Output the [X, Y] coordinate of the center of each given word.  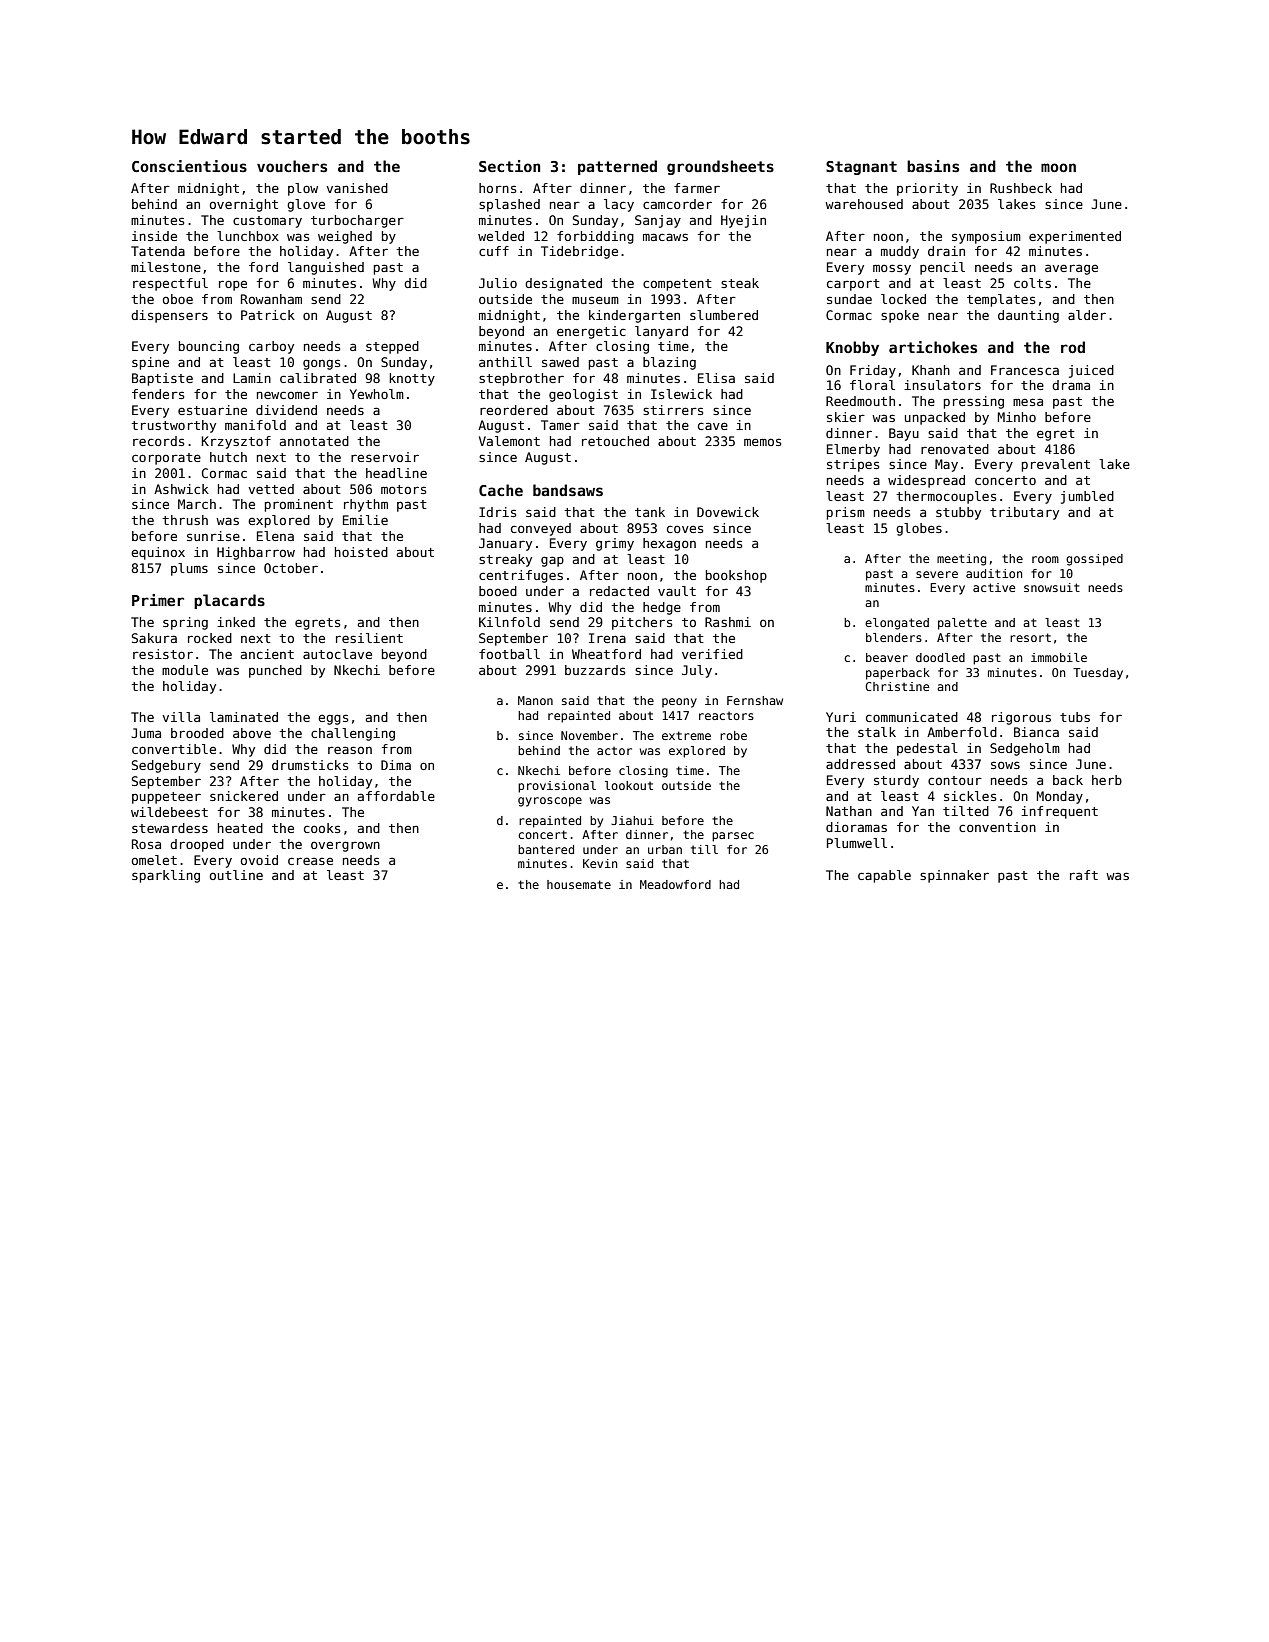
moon [1058, 167]
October [291, 568]
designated [563, 284]
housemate [579, 884]
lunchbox [248, 236]
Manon [535, 700]
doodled [940, 657]
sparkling [166, 876]
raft [1084, 875]
